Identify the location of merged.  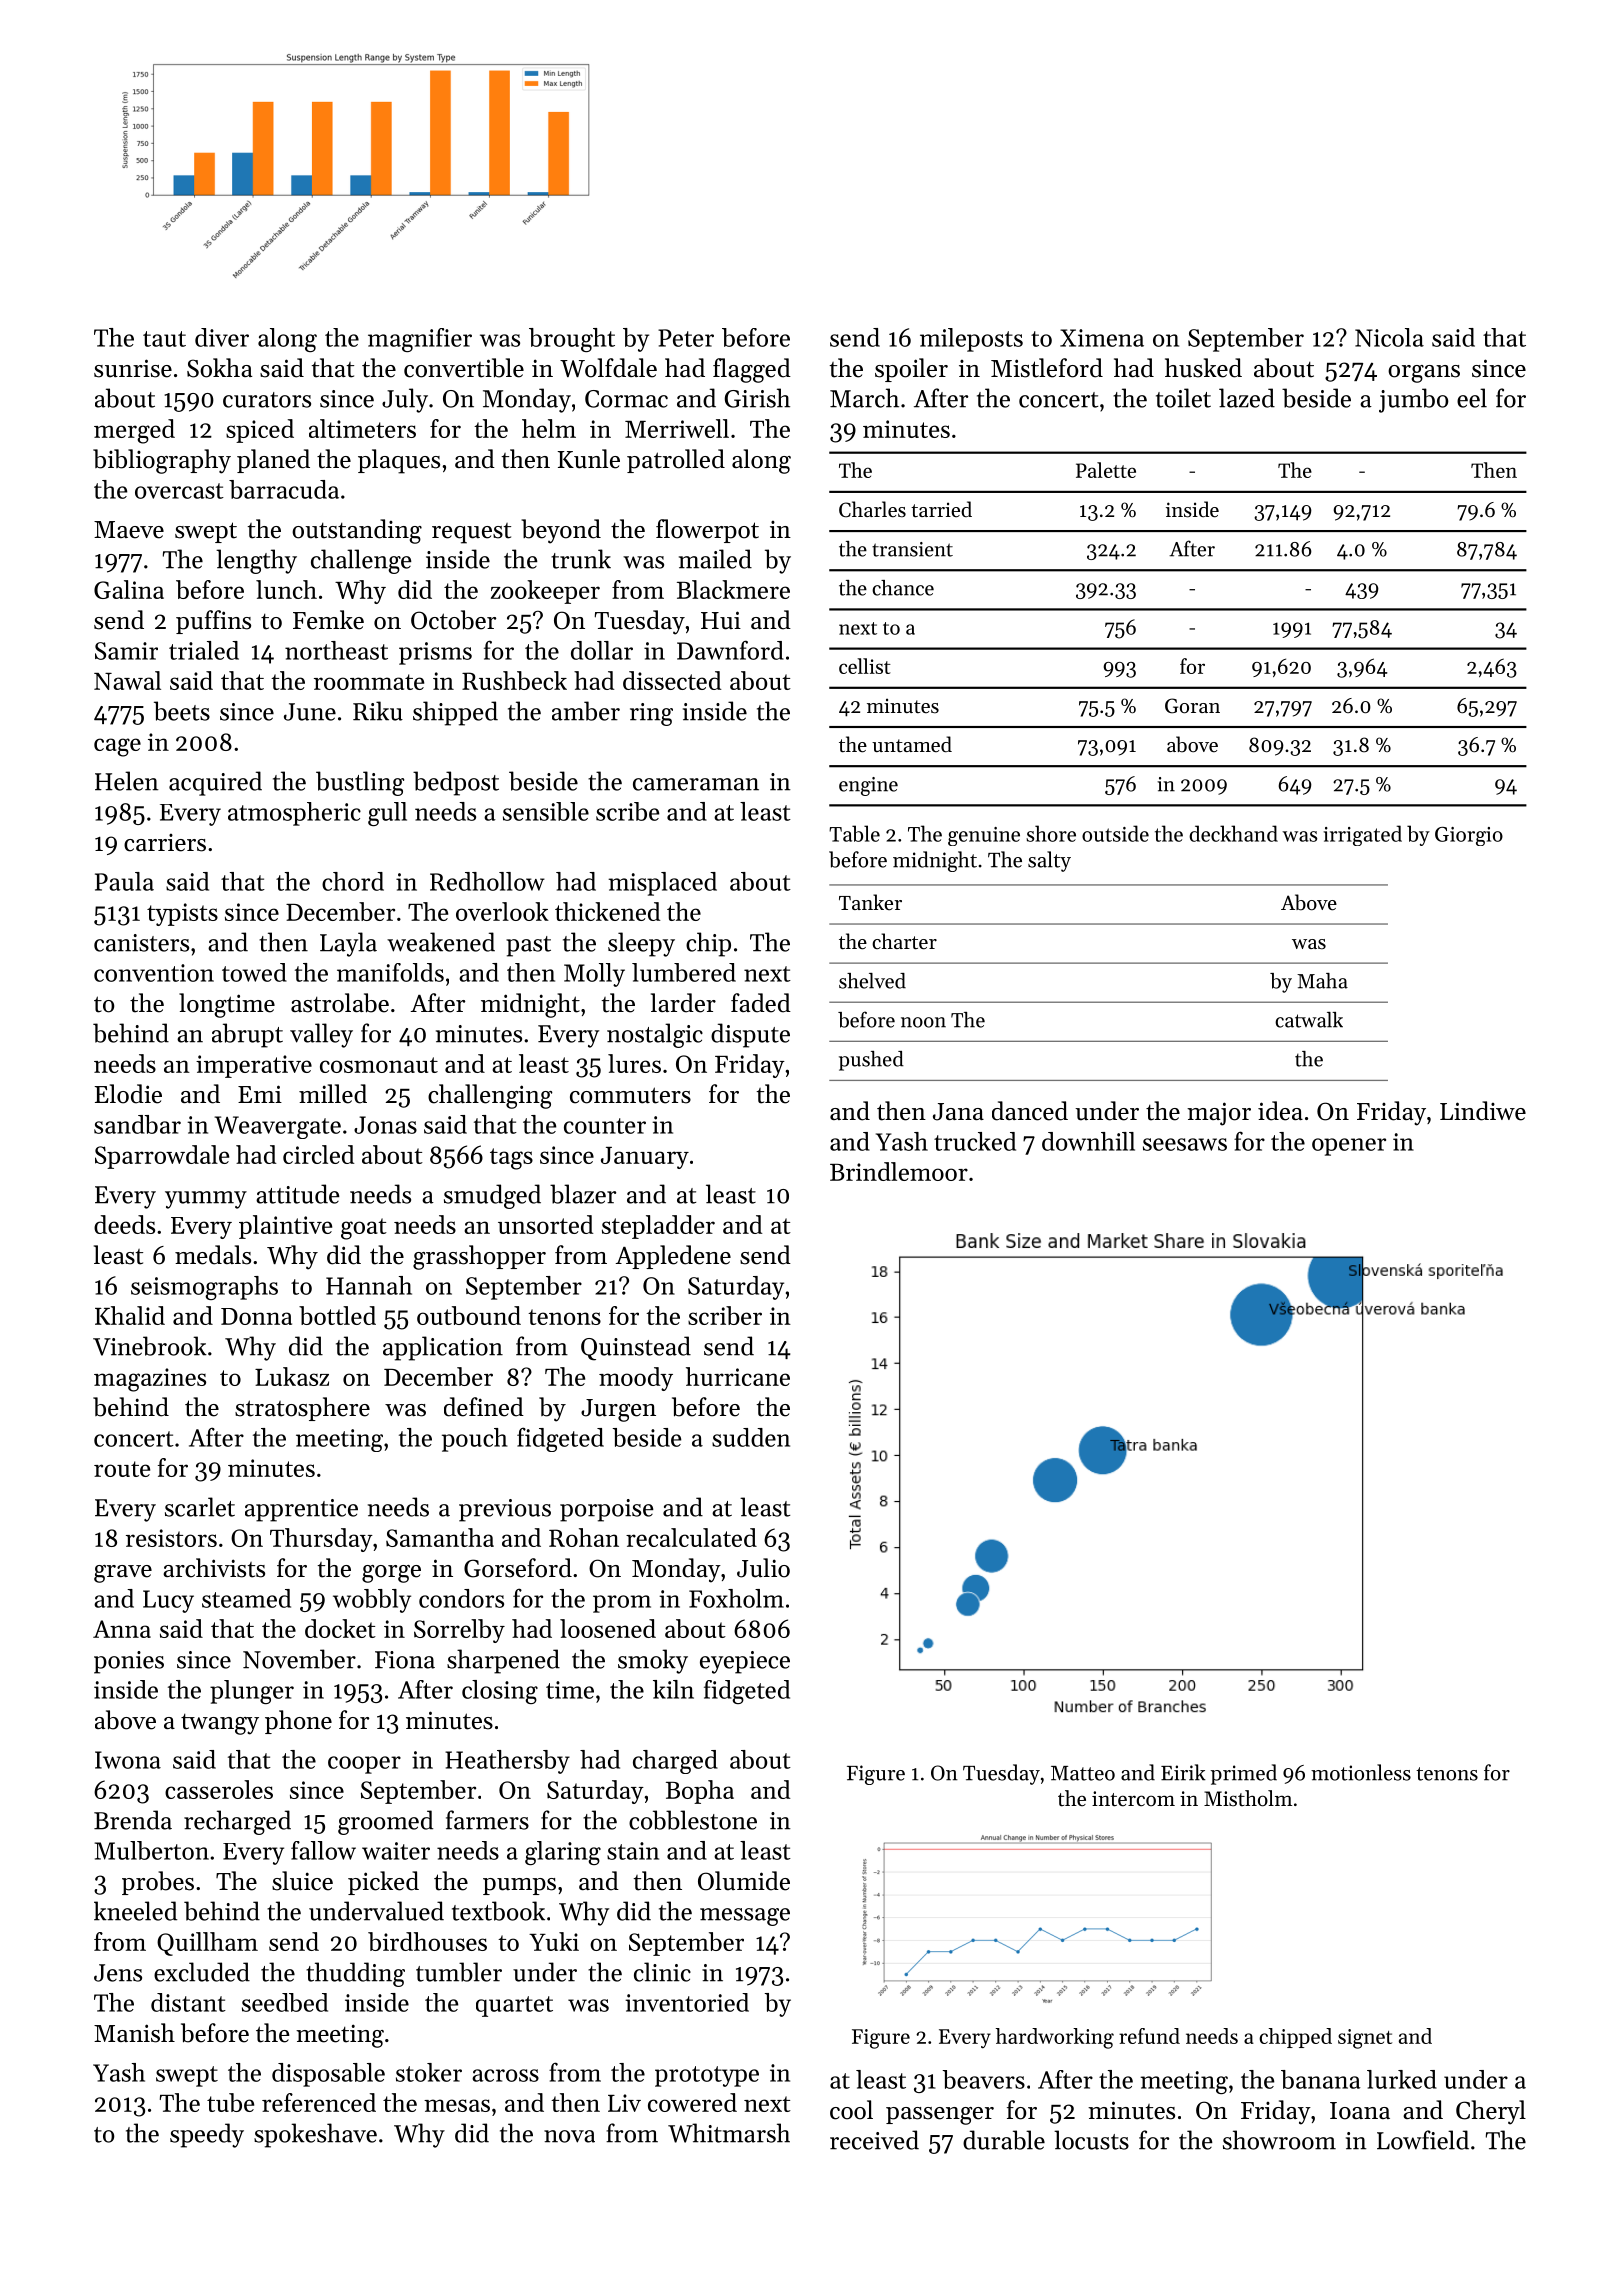
(134, 431).
